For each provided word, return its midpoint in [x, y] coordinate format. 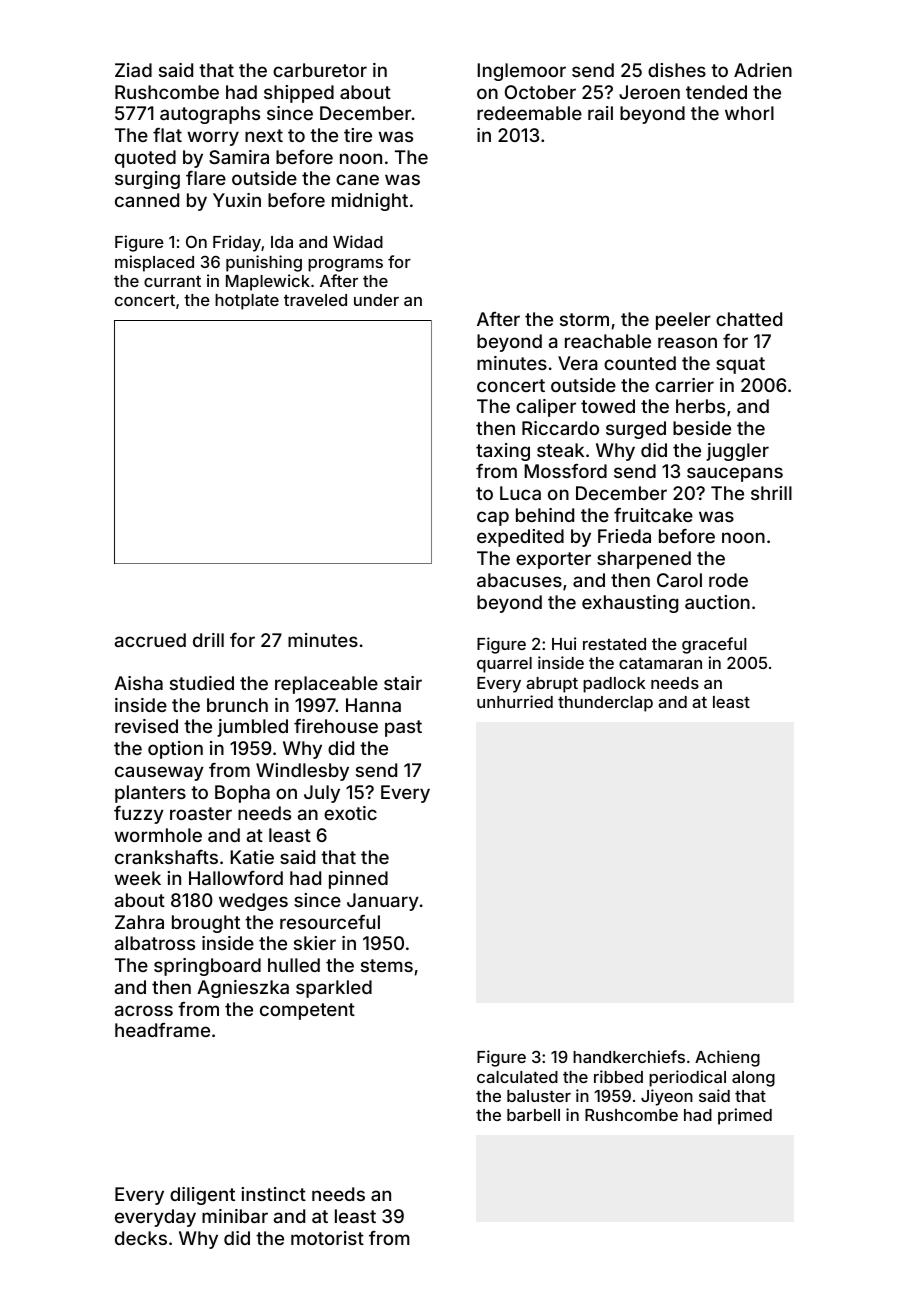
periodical [687, 1078]
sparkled [334, 989]
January [383, 902]
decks [141, 1238]
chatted [749, 319]
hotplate [247, 302]
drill [208, 640]
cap [493, 518]
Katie [252, 857]
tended [716, 92]
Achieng [727, 1058]
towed [608, 406]
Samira [239, 157]
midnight [370, 202]
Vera [578, 363]
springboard [207, 967]
